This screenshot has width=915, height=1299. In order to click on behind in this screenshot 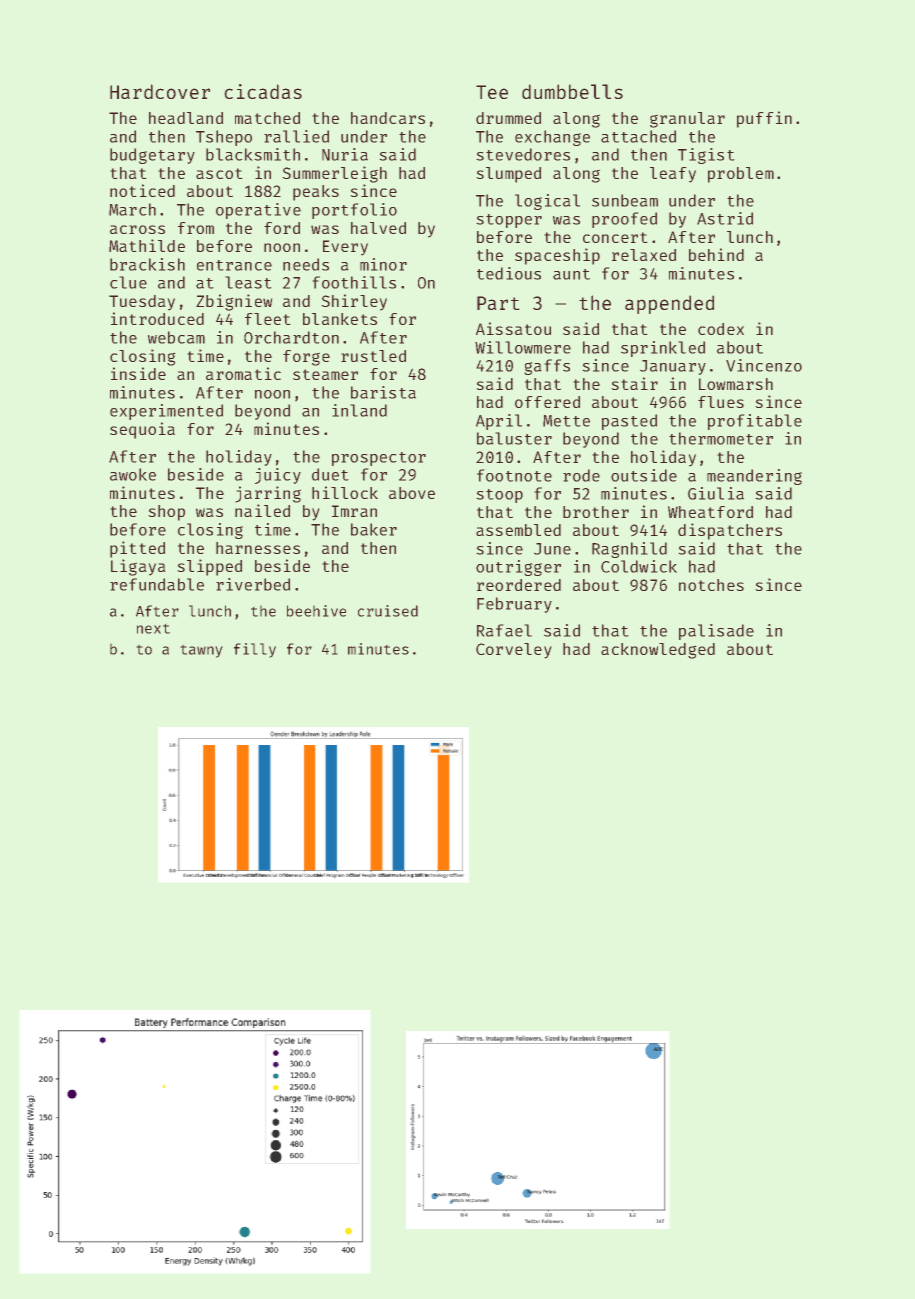, I will do `click(716, 254)`.
